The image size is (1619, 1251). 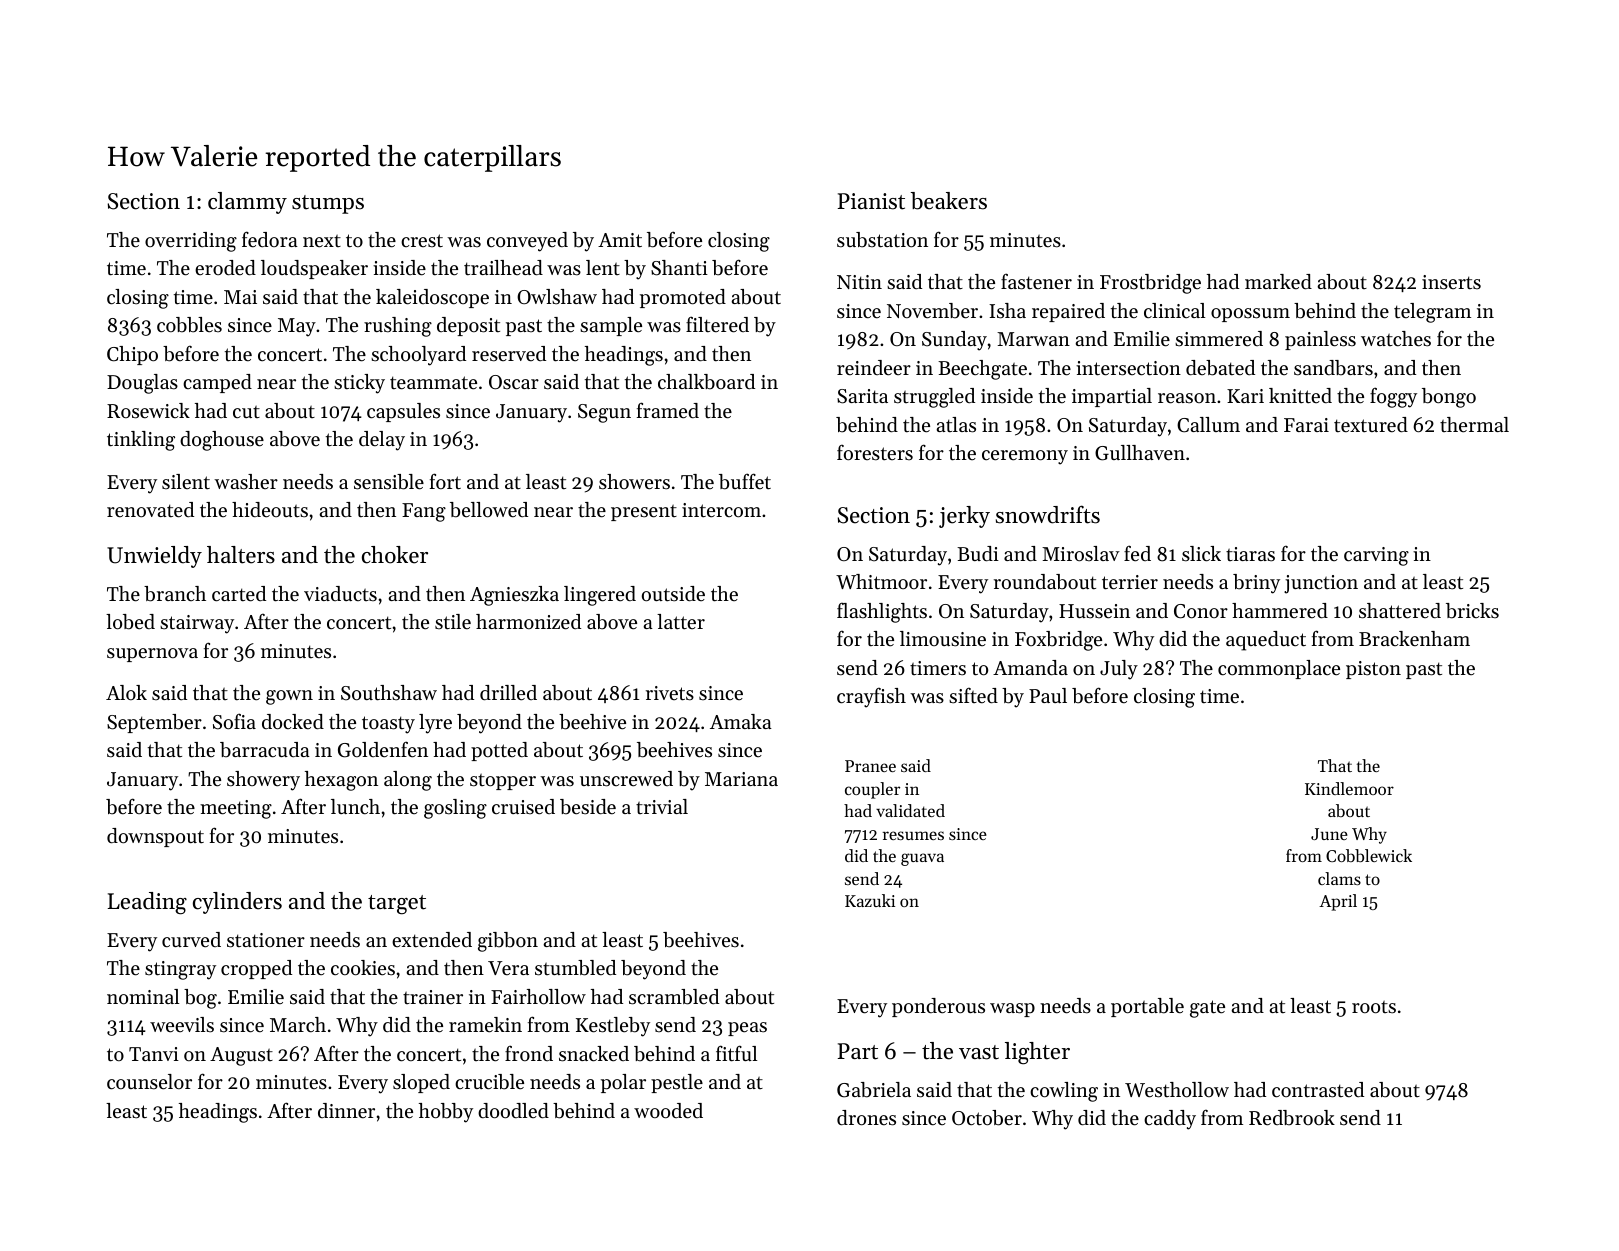 What do you see at coordinates (679, 268) in the screenshot?
I see `Shanti` at bounding box center [679, 268].
